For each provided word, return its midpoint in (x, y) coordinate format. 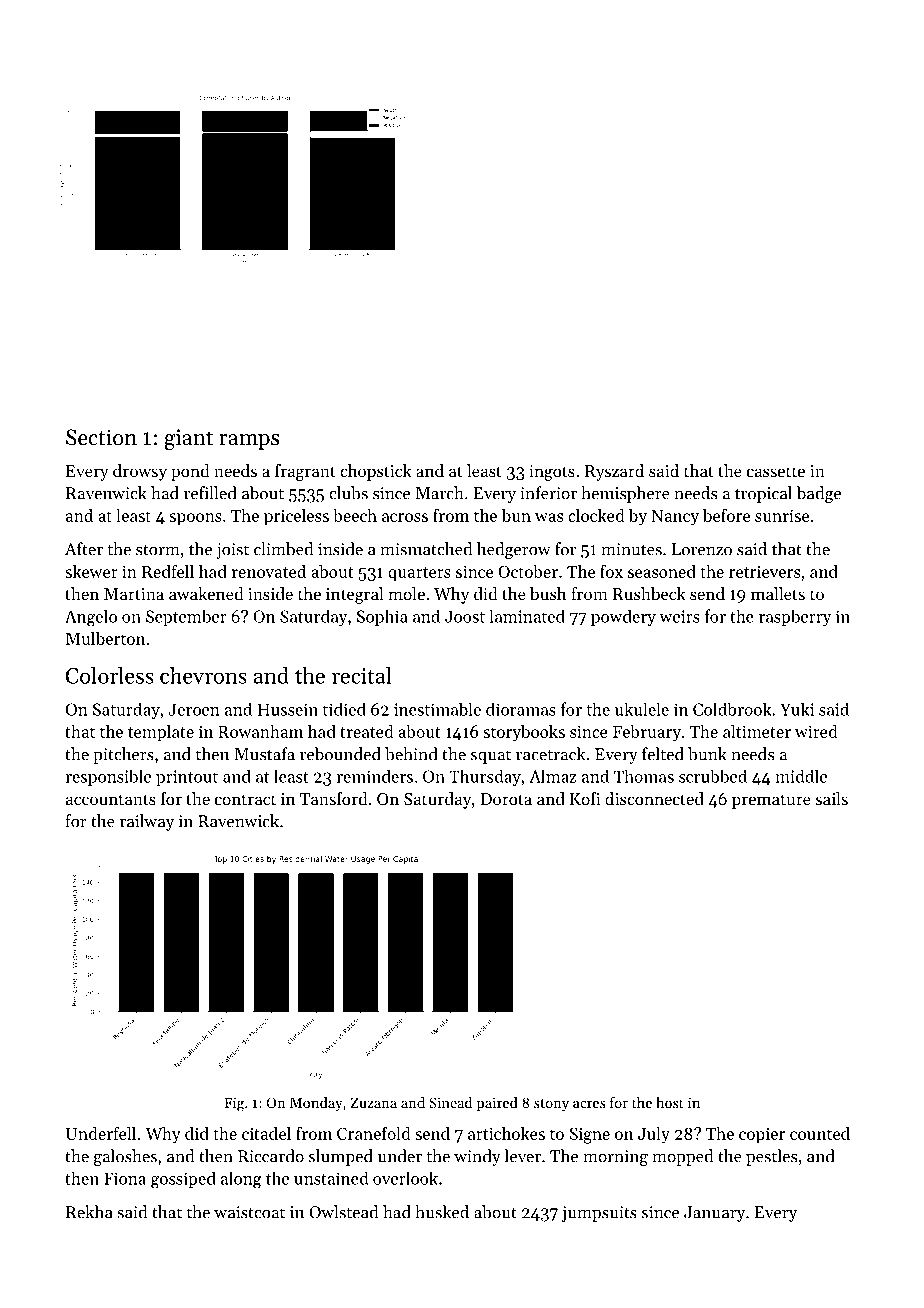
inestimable (437, 709)
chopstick (376, 472)
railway (147, 822)
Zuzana (373, 1103)
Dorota (506, 799)
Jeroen (194, 709)
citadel (266, 1133)
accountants (111, 799)
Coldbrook (732, 709)
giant (188, 439)
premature (771, 801)
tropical (763, 494)
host (670, 1102)
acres (589, 1104)
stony (551, 1105)
